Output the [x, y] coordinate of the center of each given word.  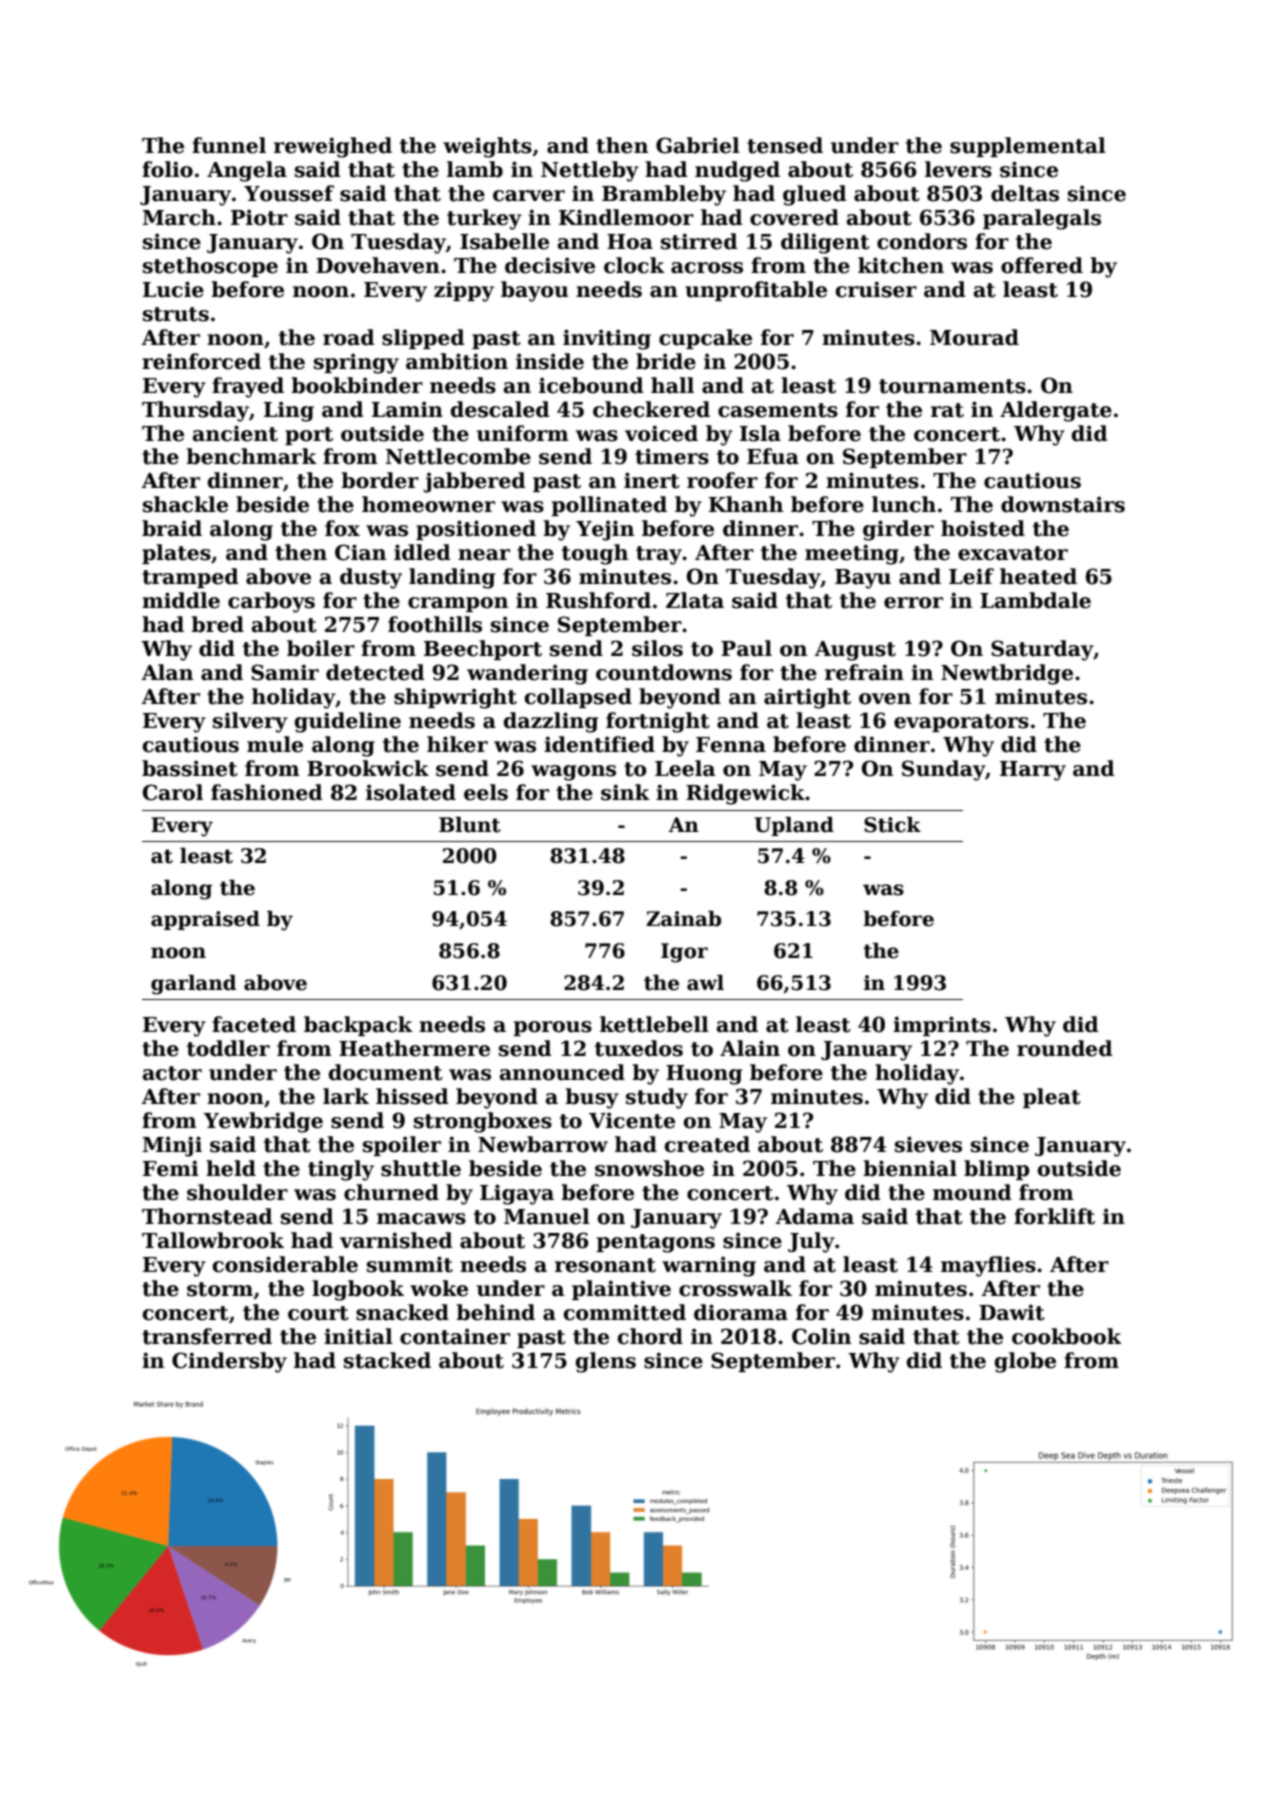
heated [1038, 576]
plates [176, 554]
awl [705, 983]
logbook [358, 1290]
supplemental [1028, 147]
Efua [773, 456]
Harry [1033, 771]
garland [193, 985]
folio [167, 169]
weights [487, 147]
